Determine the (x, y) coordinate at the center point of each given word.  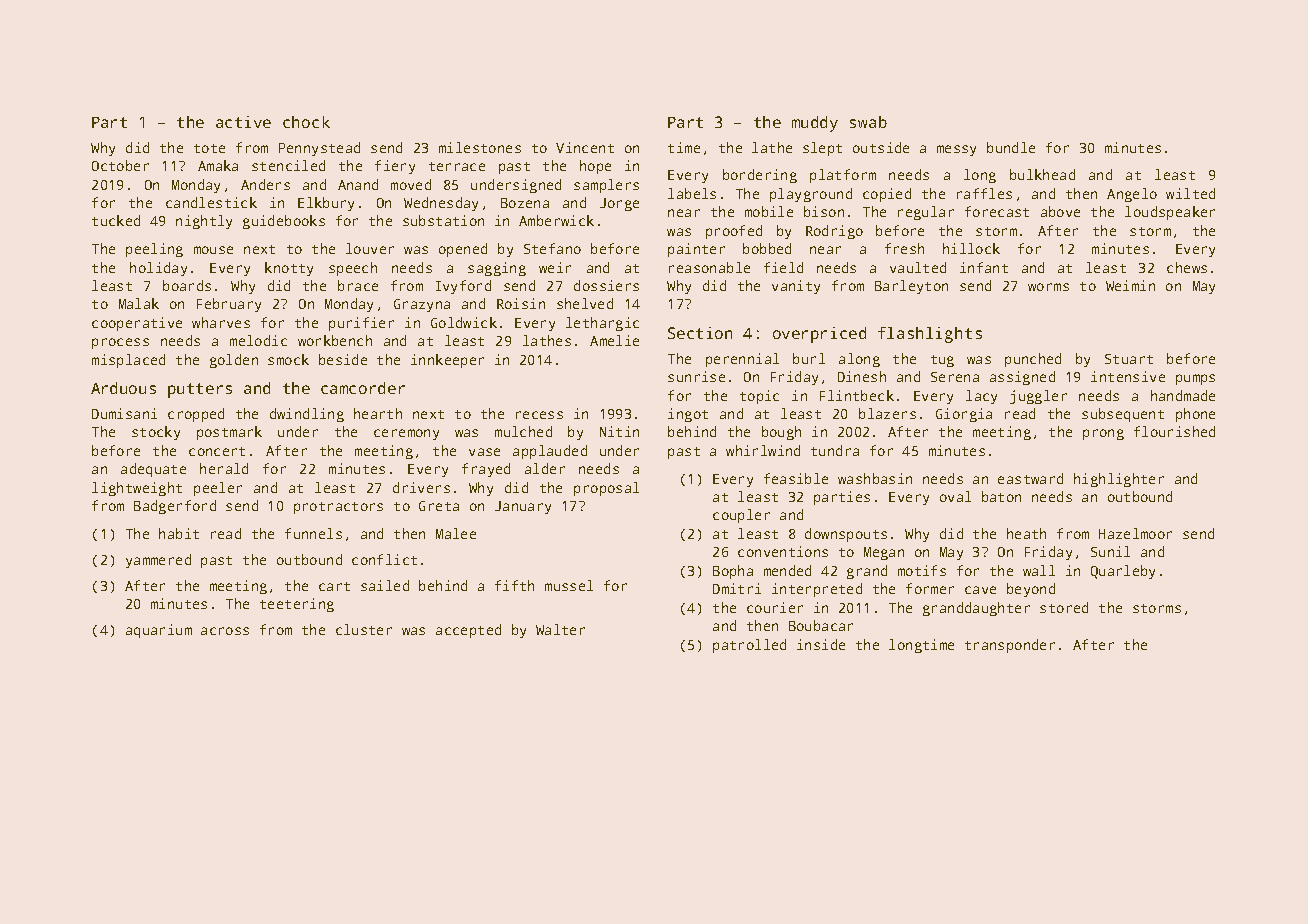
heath (1026, 533)
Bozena (525, 203)
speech (353, 269)
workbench (335, 340)
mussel (569, 585)
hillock (971, 248)
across (225, 631)
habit (179, 533)
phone (1195, 415)
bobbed (767, 248)
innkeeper (447, 361)
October (120, 165)
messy (956, 150)
